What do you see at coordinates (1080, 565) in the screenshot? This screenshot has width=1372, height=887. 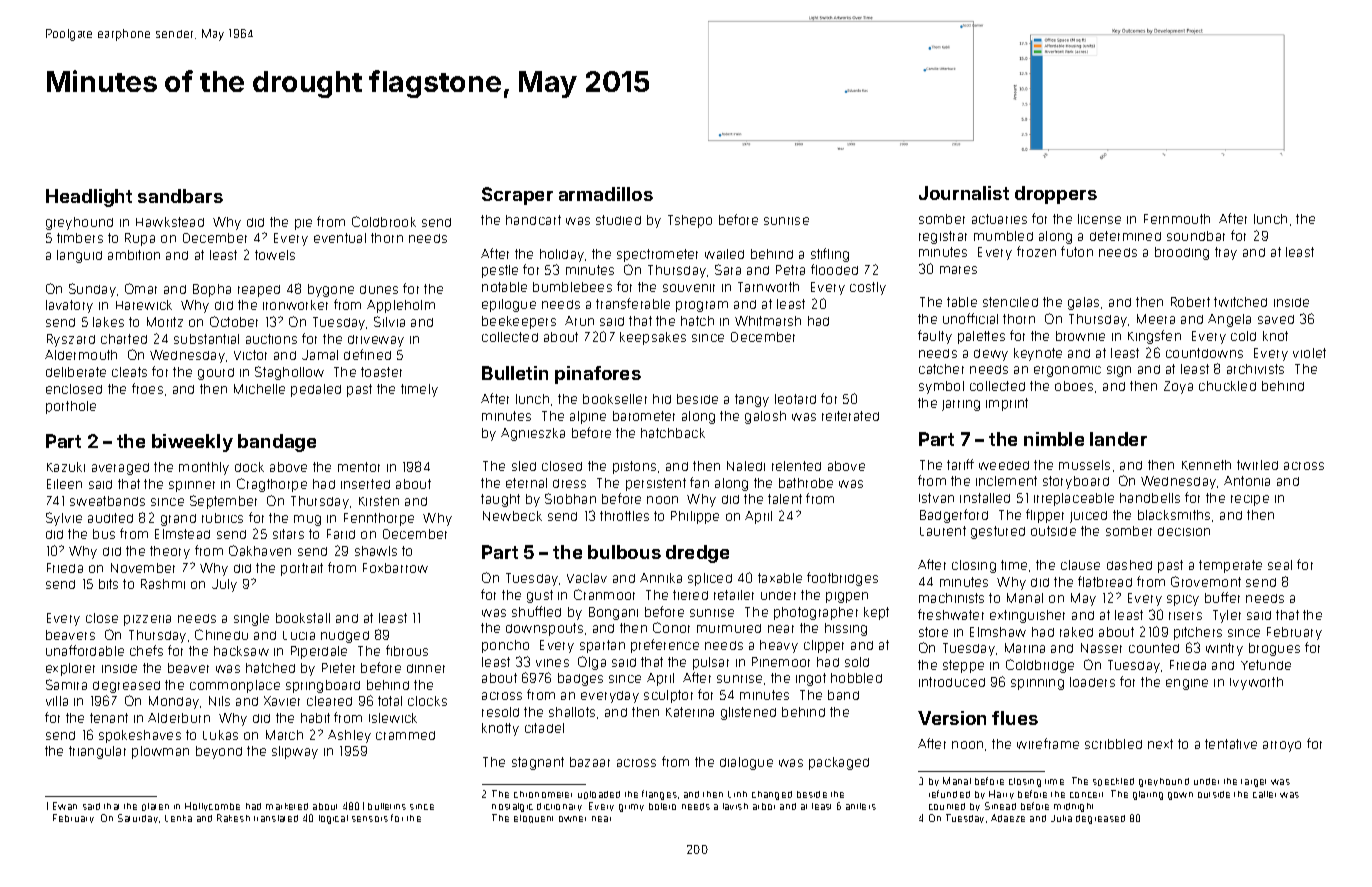 I see `clause` at bounding box center [1080, 565].
